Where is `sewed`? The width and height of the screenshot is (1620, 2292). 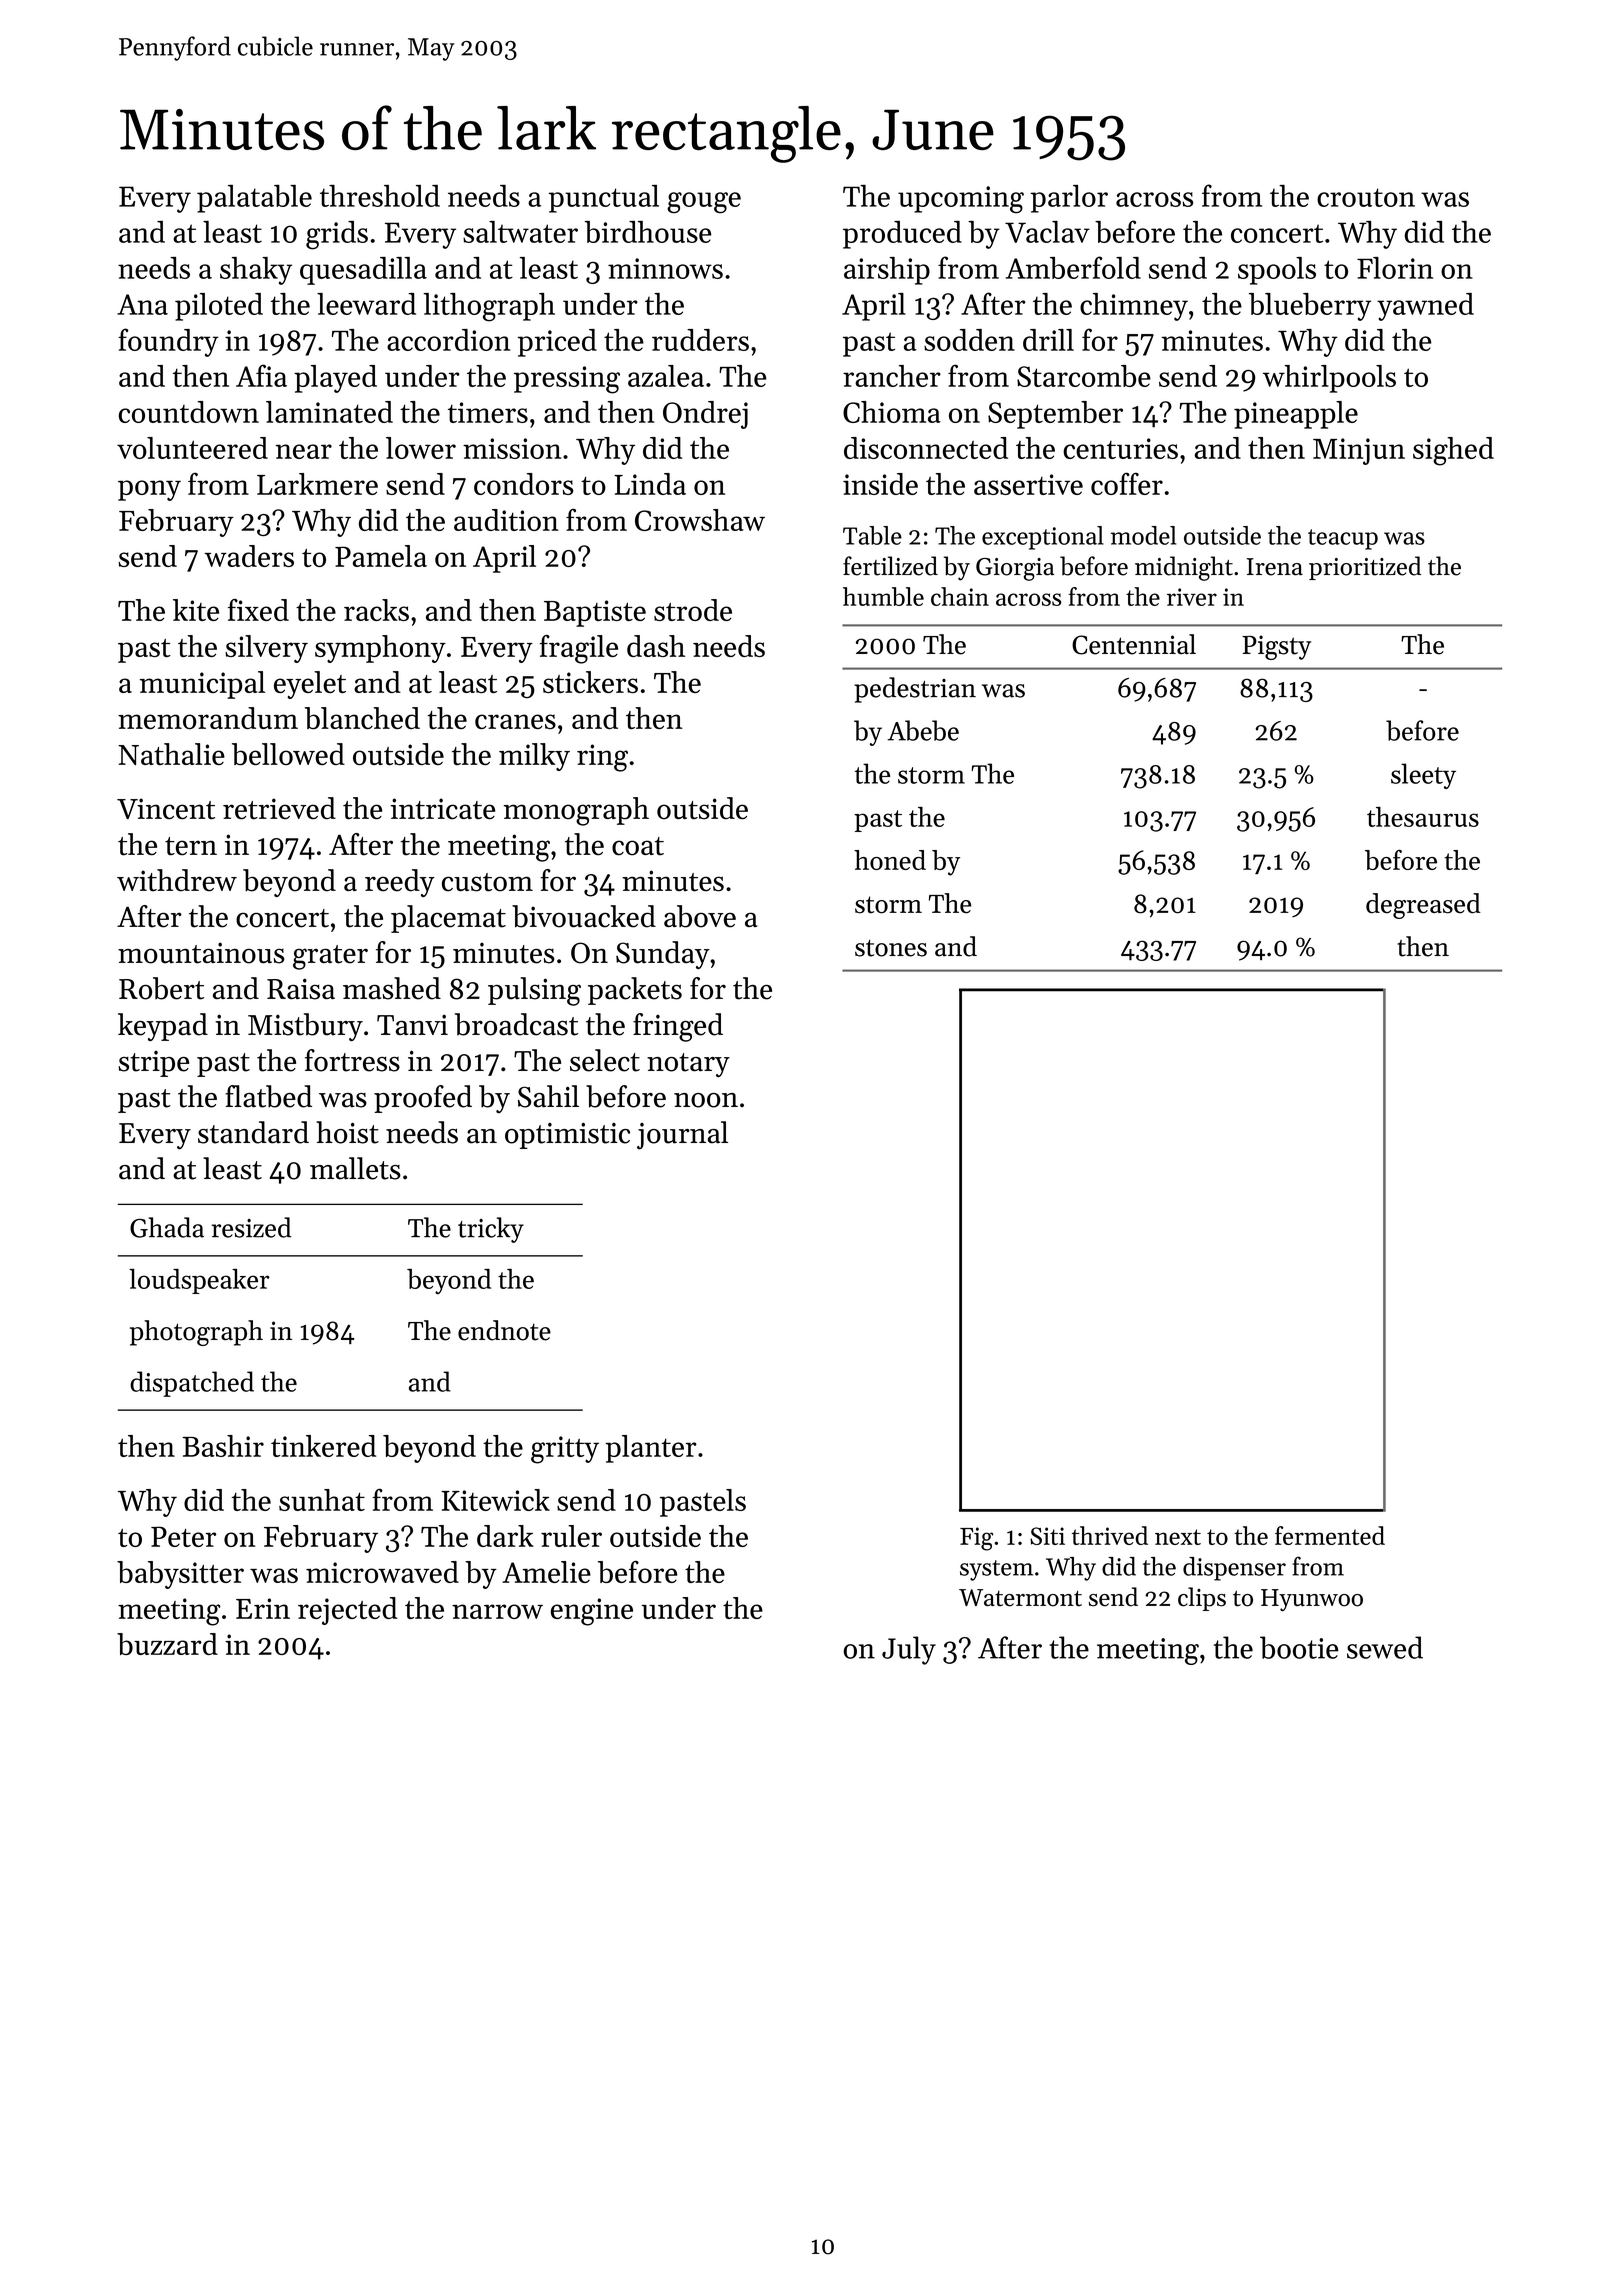 sewed is located at coordinates (1385, 1647).
